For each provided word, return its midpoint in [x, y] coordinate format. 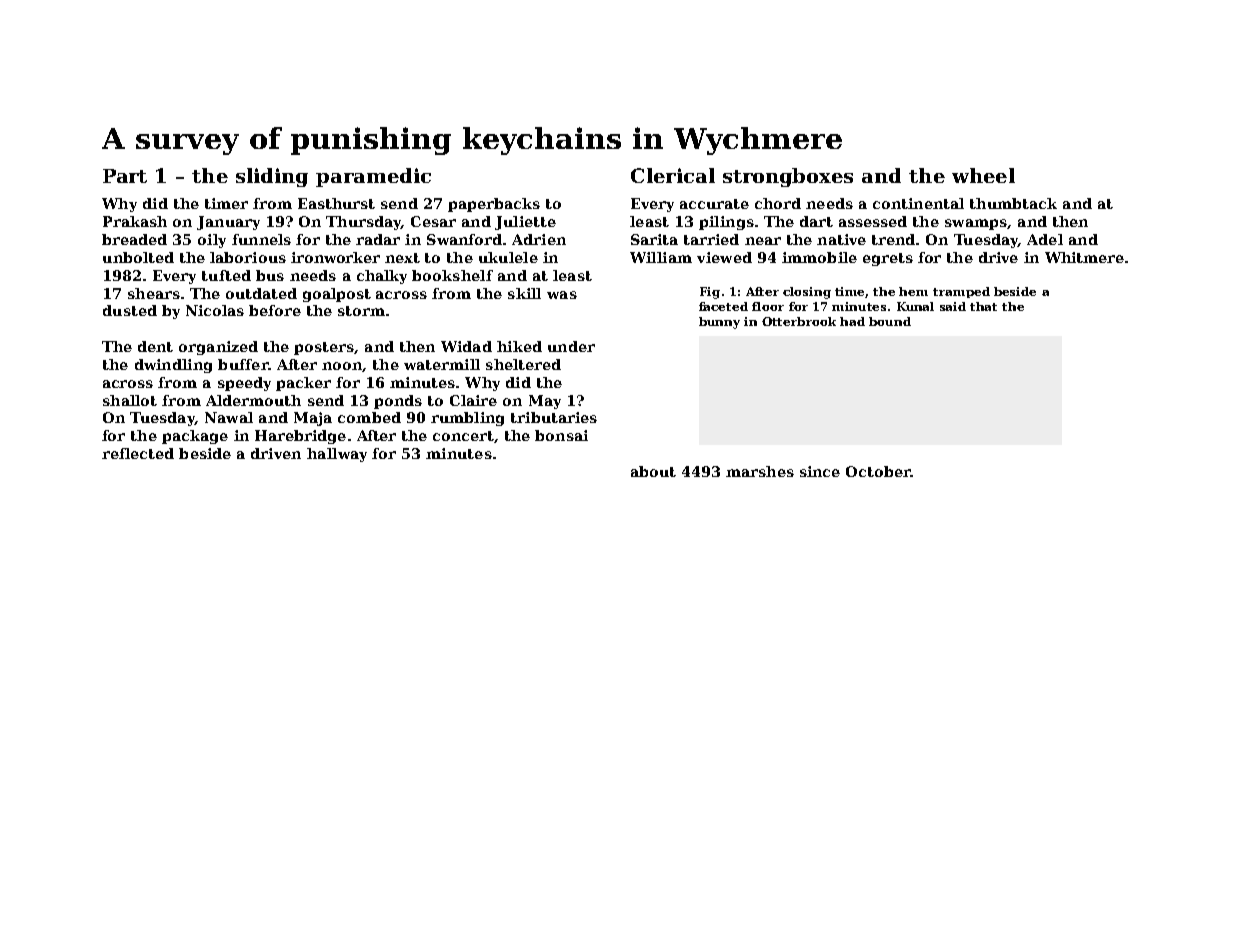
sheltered [523, 364]
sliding [272, 177]
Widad [466, 346]
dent [155, 346]
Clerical [673, 175]
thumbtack [1013, 203]
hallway [337, 455]
